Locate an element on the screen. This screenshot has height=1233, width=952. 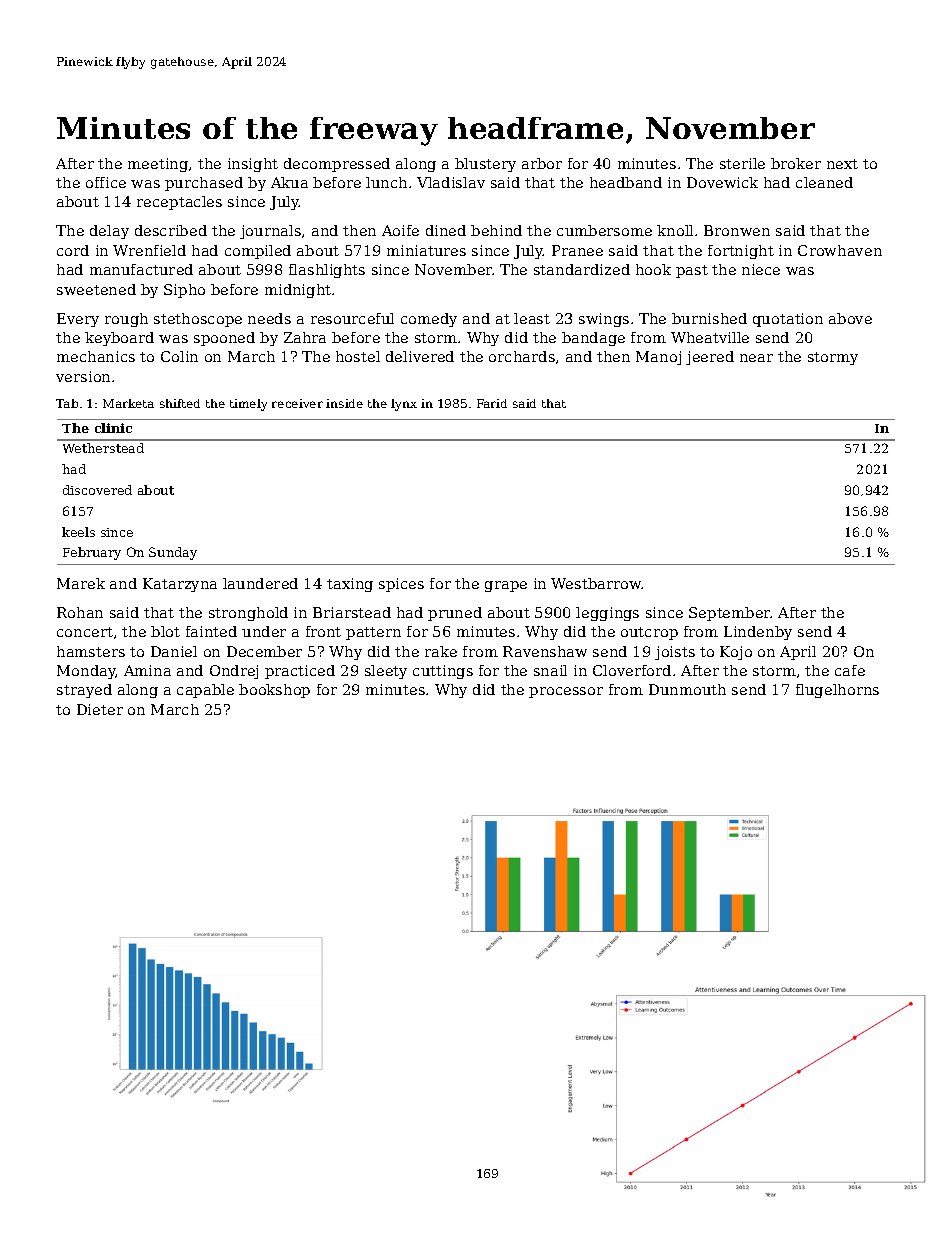
cleaned is located at coordinates (824, 182).
